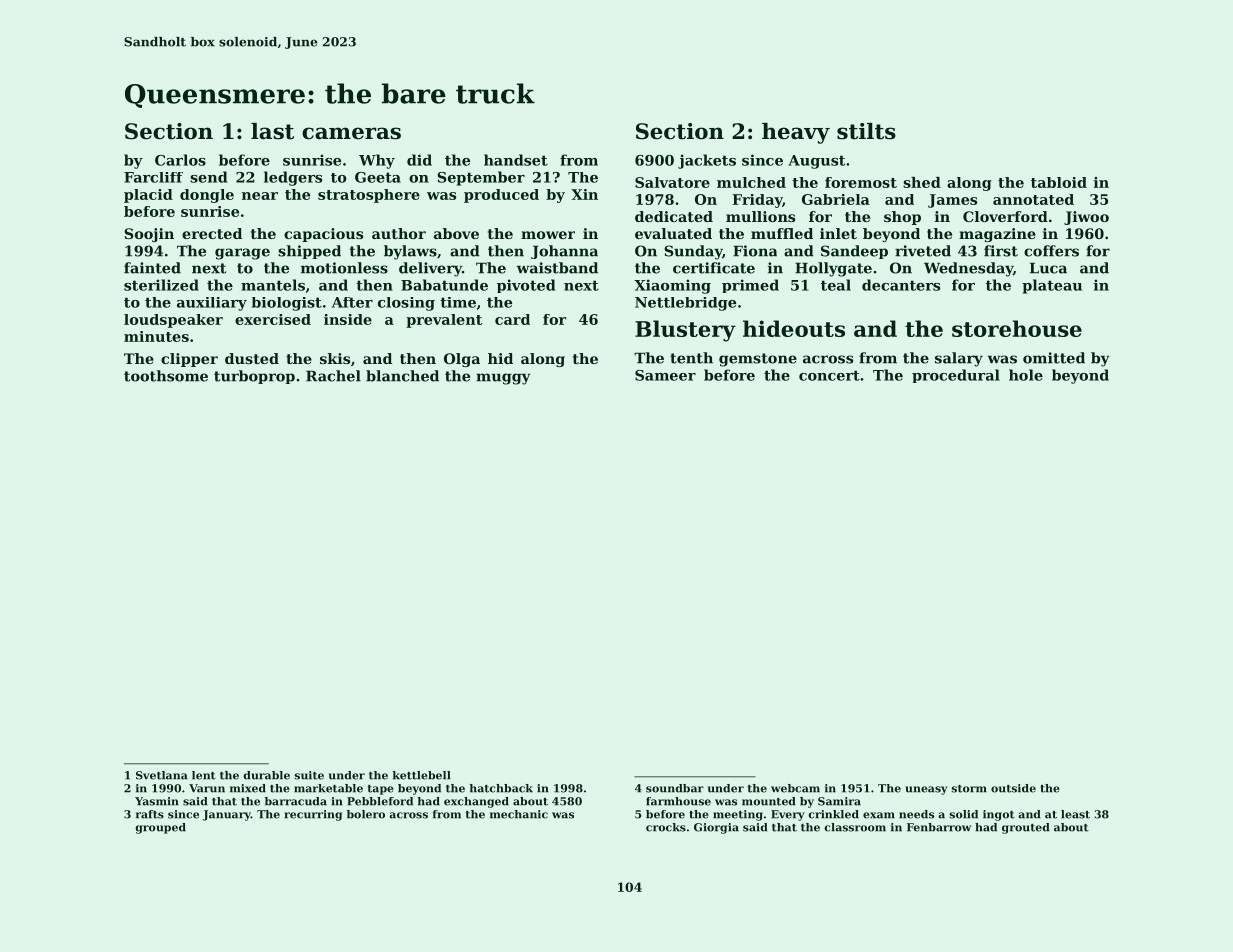 Image resolution: width=1233 pixels, height=952 pixels. I want to click on evaluated, so click(673, 233).
